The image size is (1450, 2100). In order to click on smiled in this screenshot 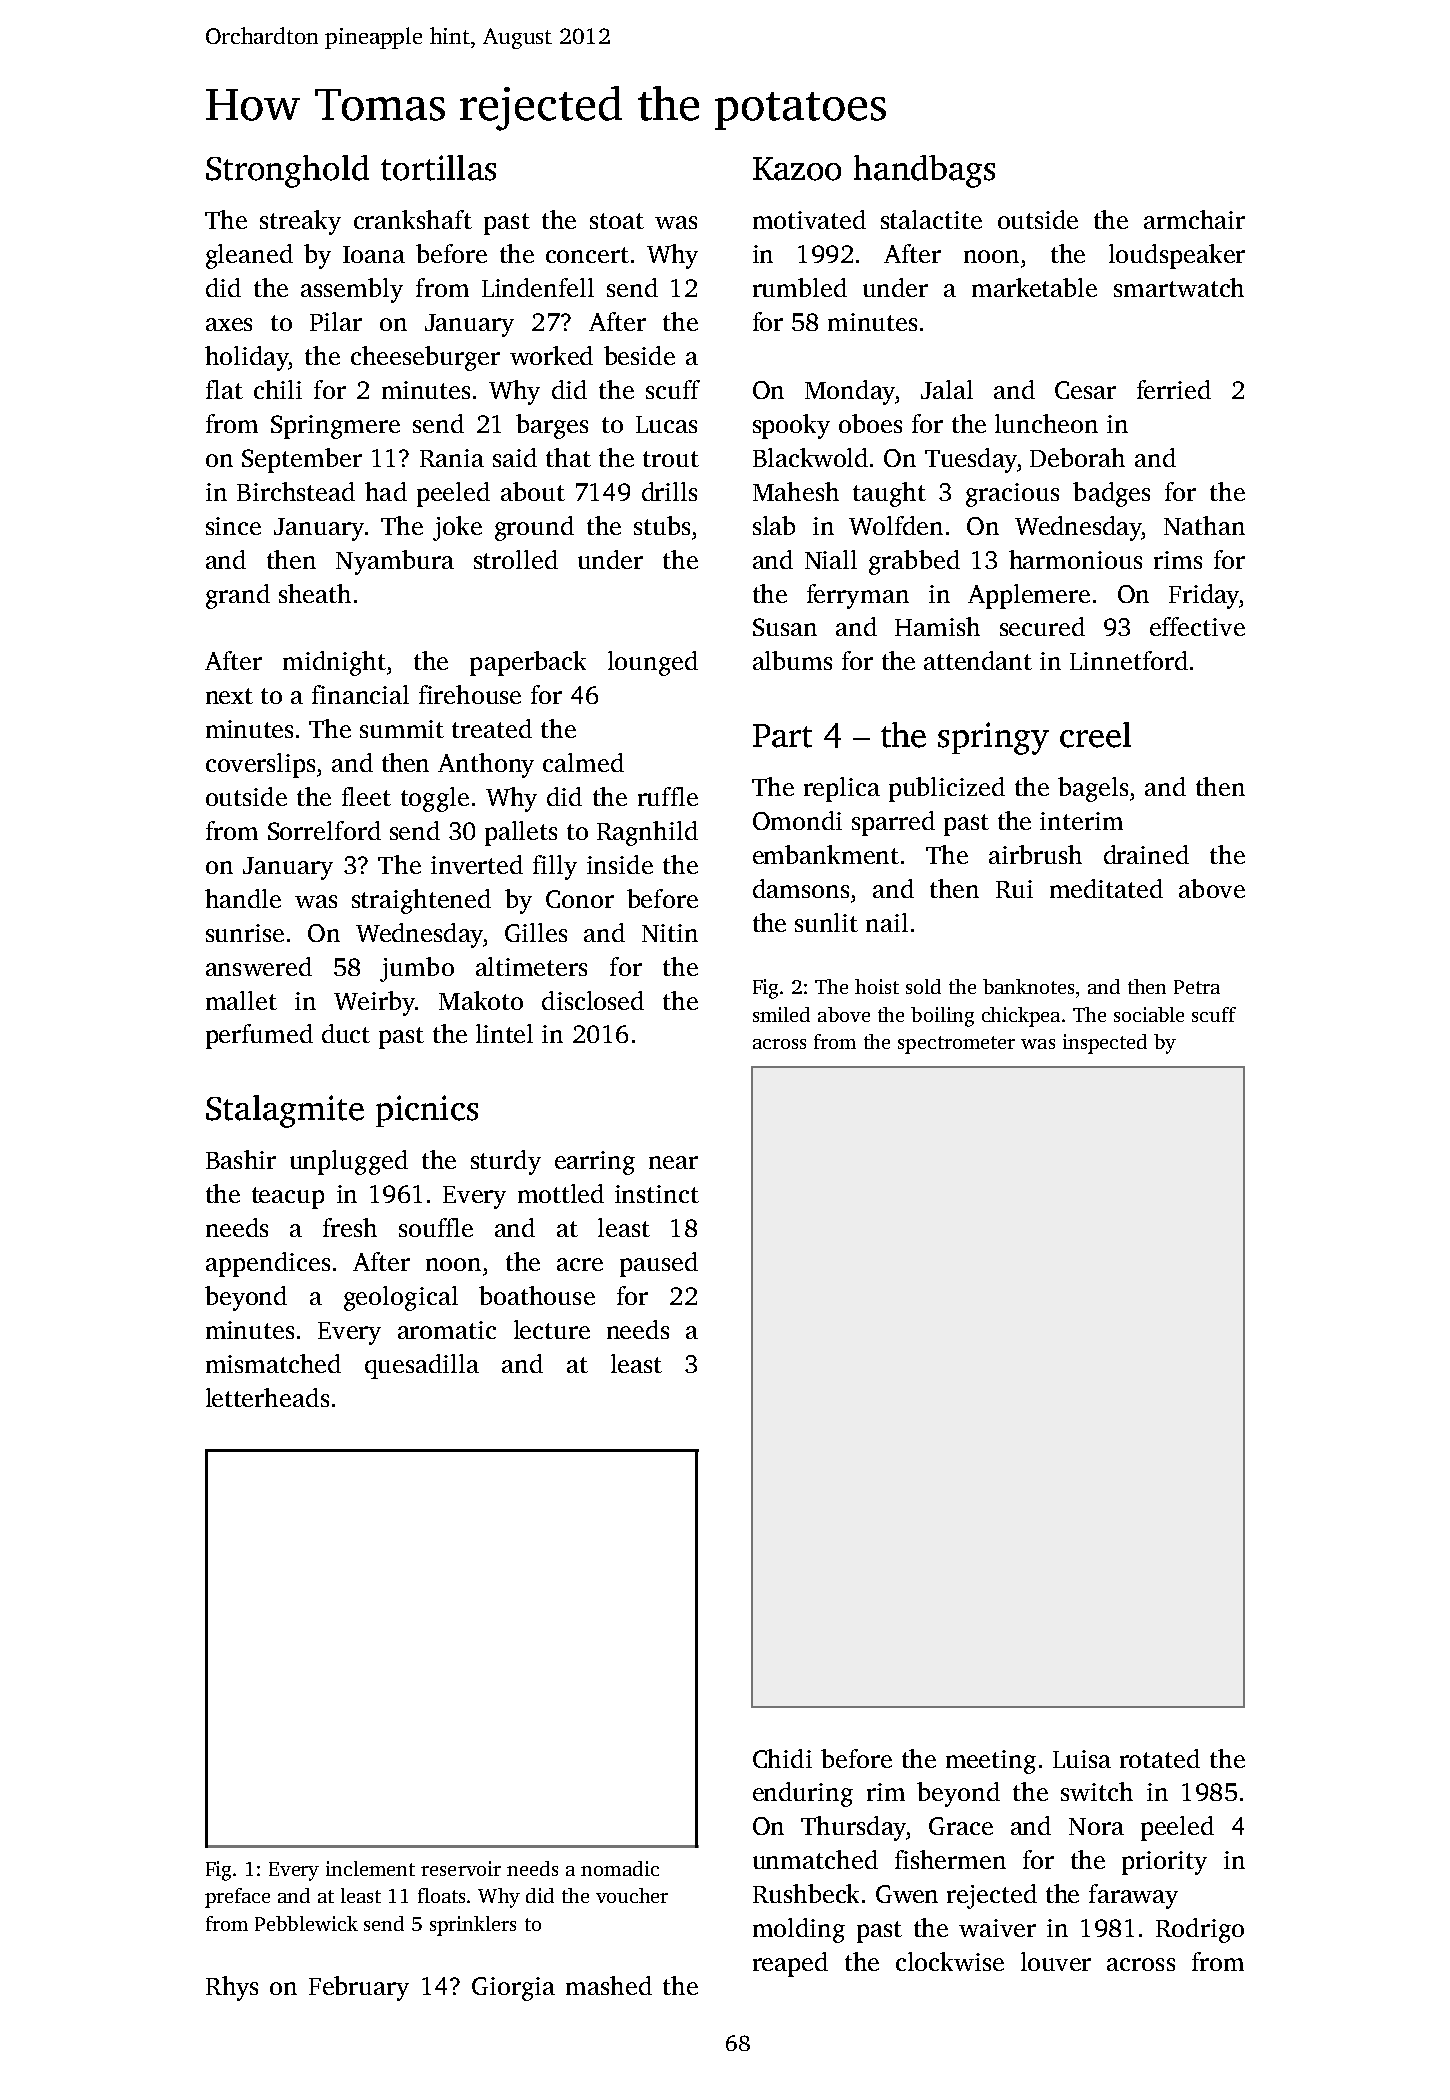, I will do `click(781, 1014)`.
